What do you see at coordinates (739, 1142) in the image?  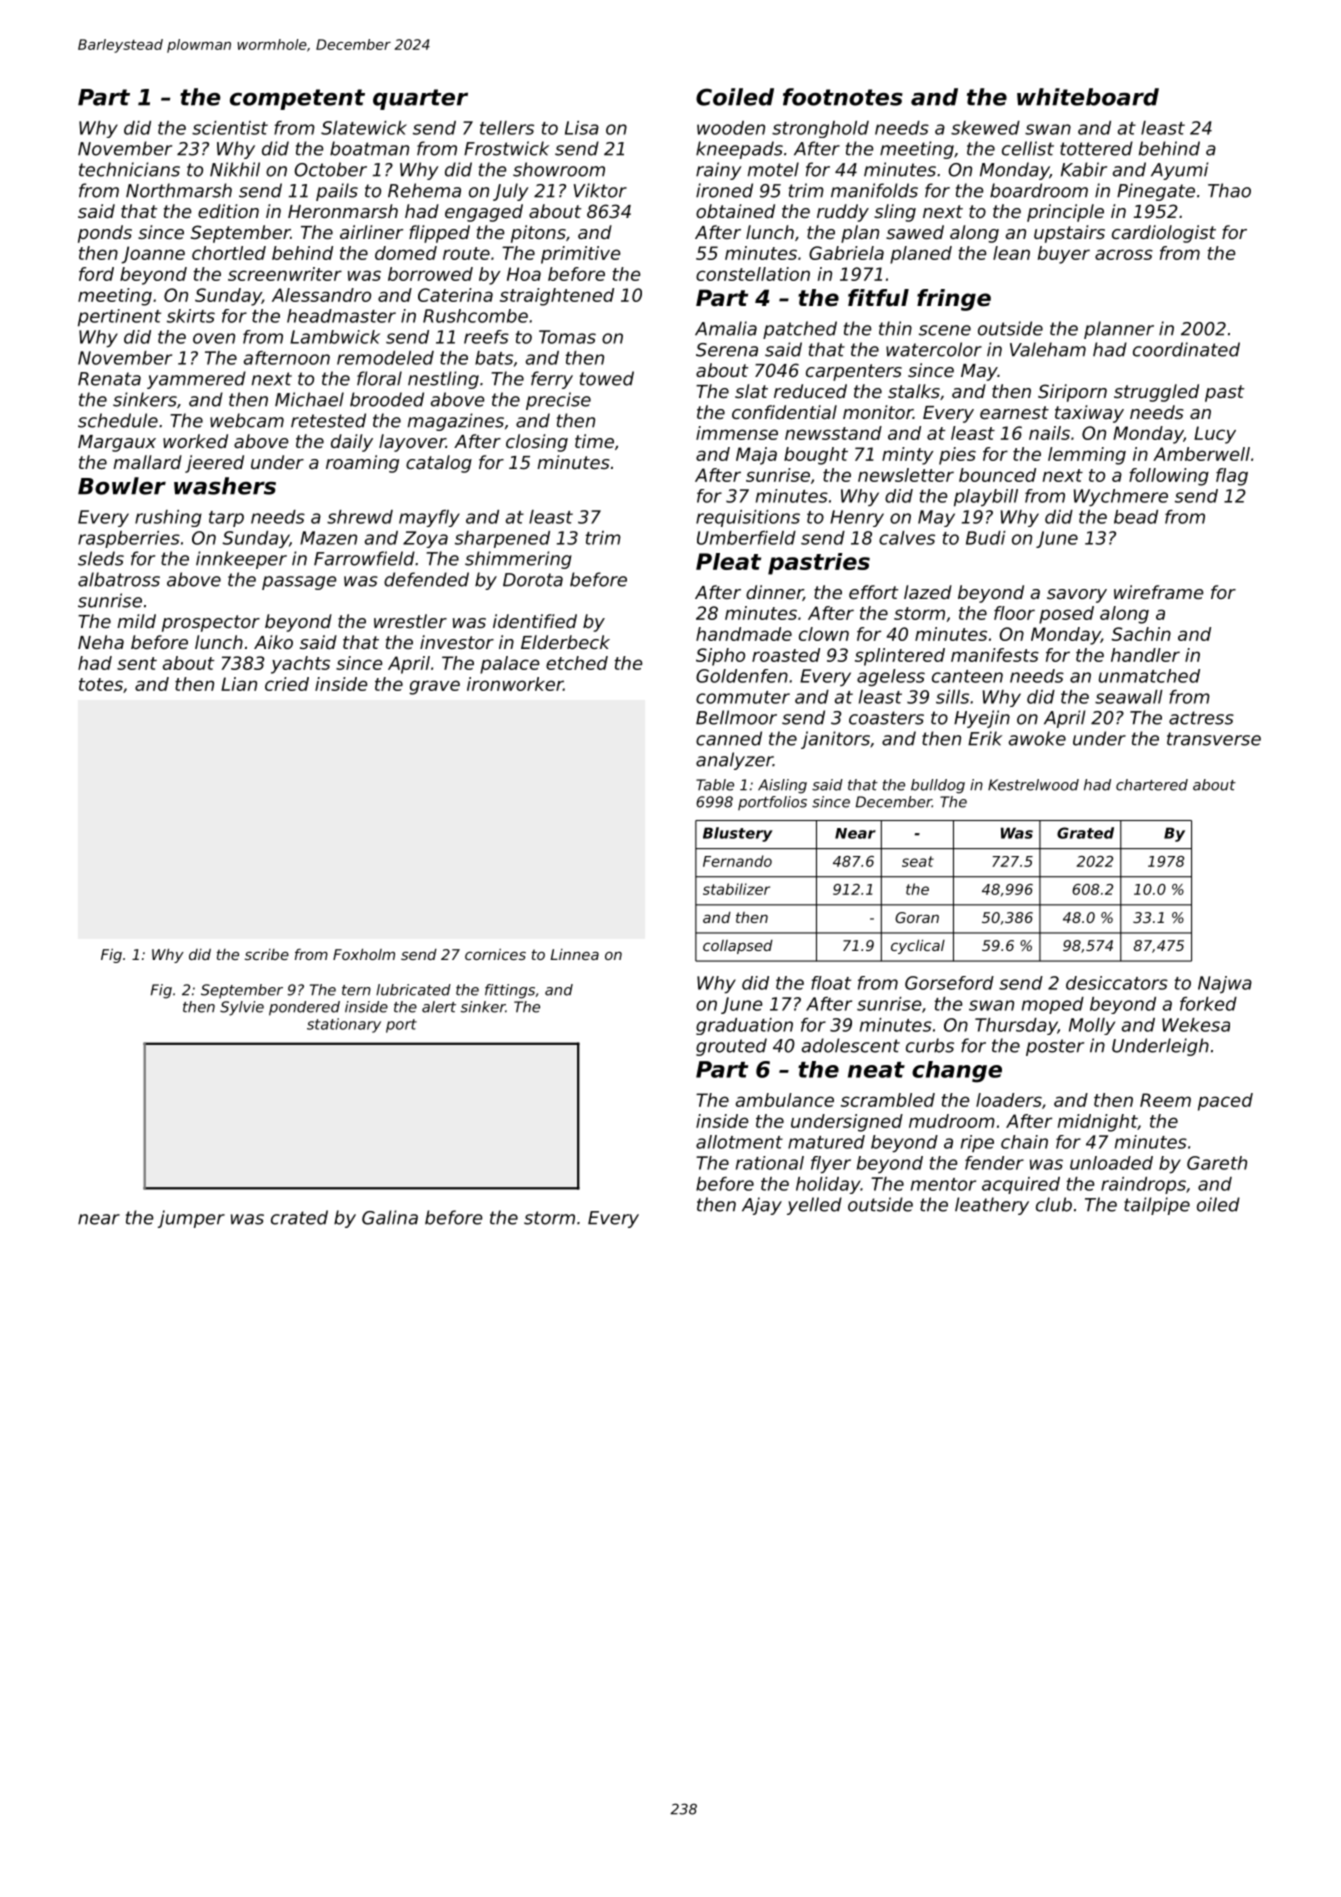 I see `allotment` at bounding box center [739, 1142].
